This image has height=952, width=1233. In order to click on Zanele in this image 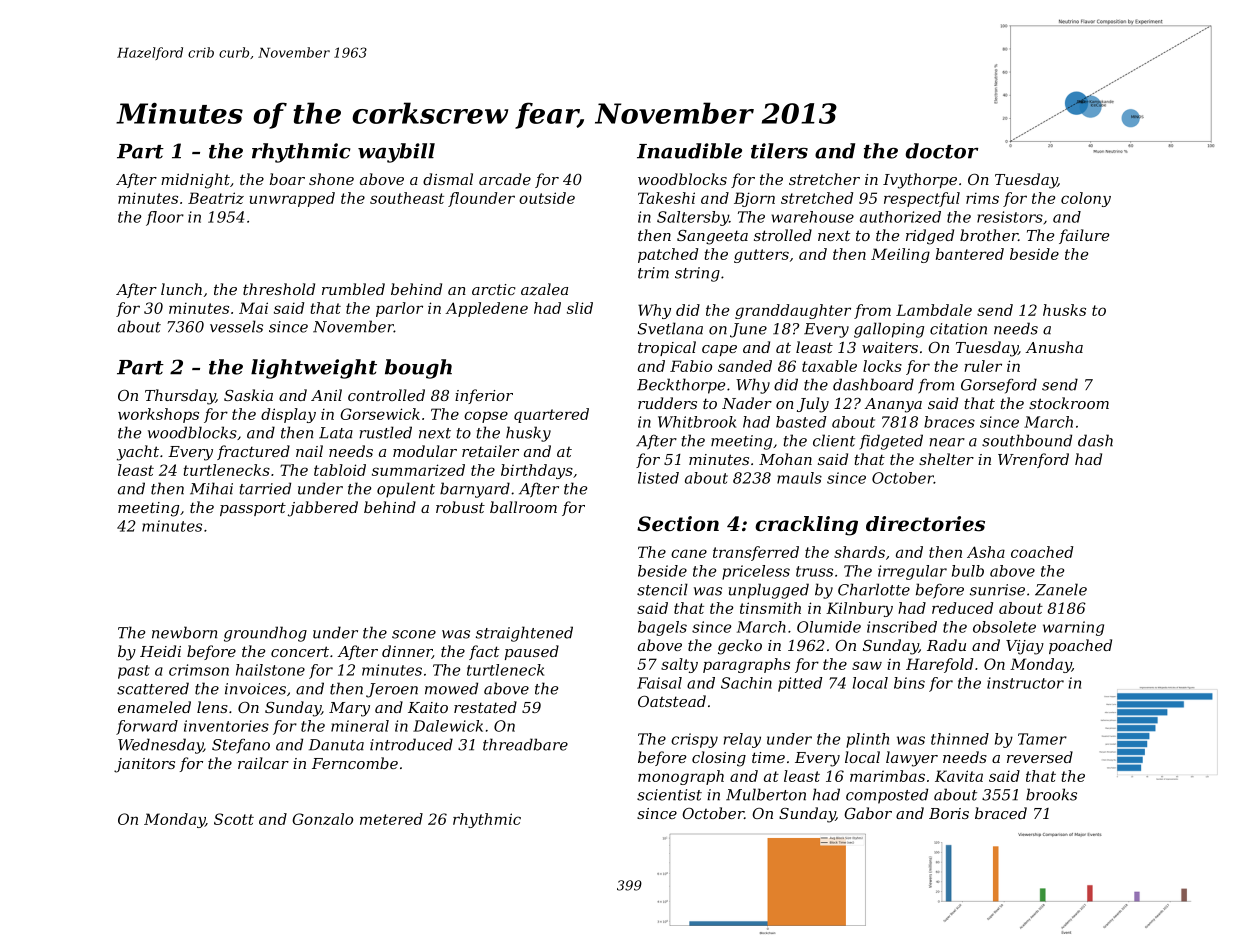, I will do `click(1061, 589)`.
